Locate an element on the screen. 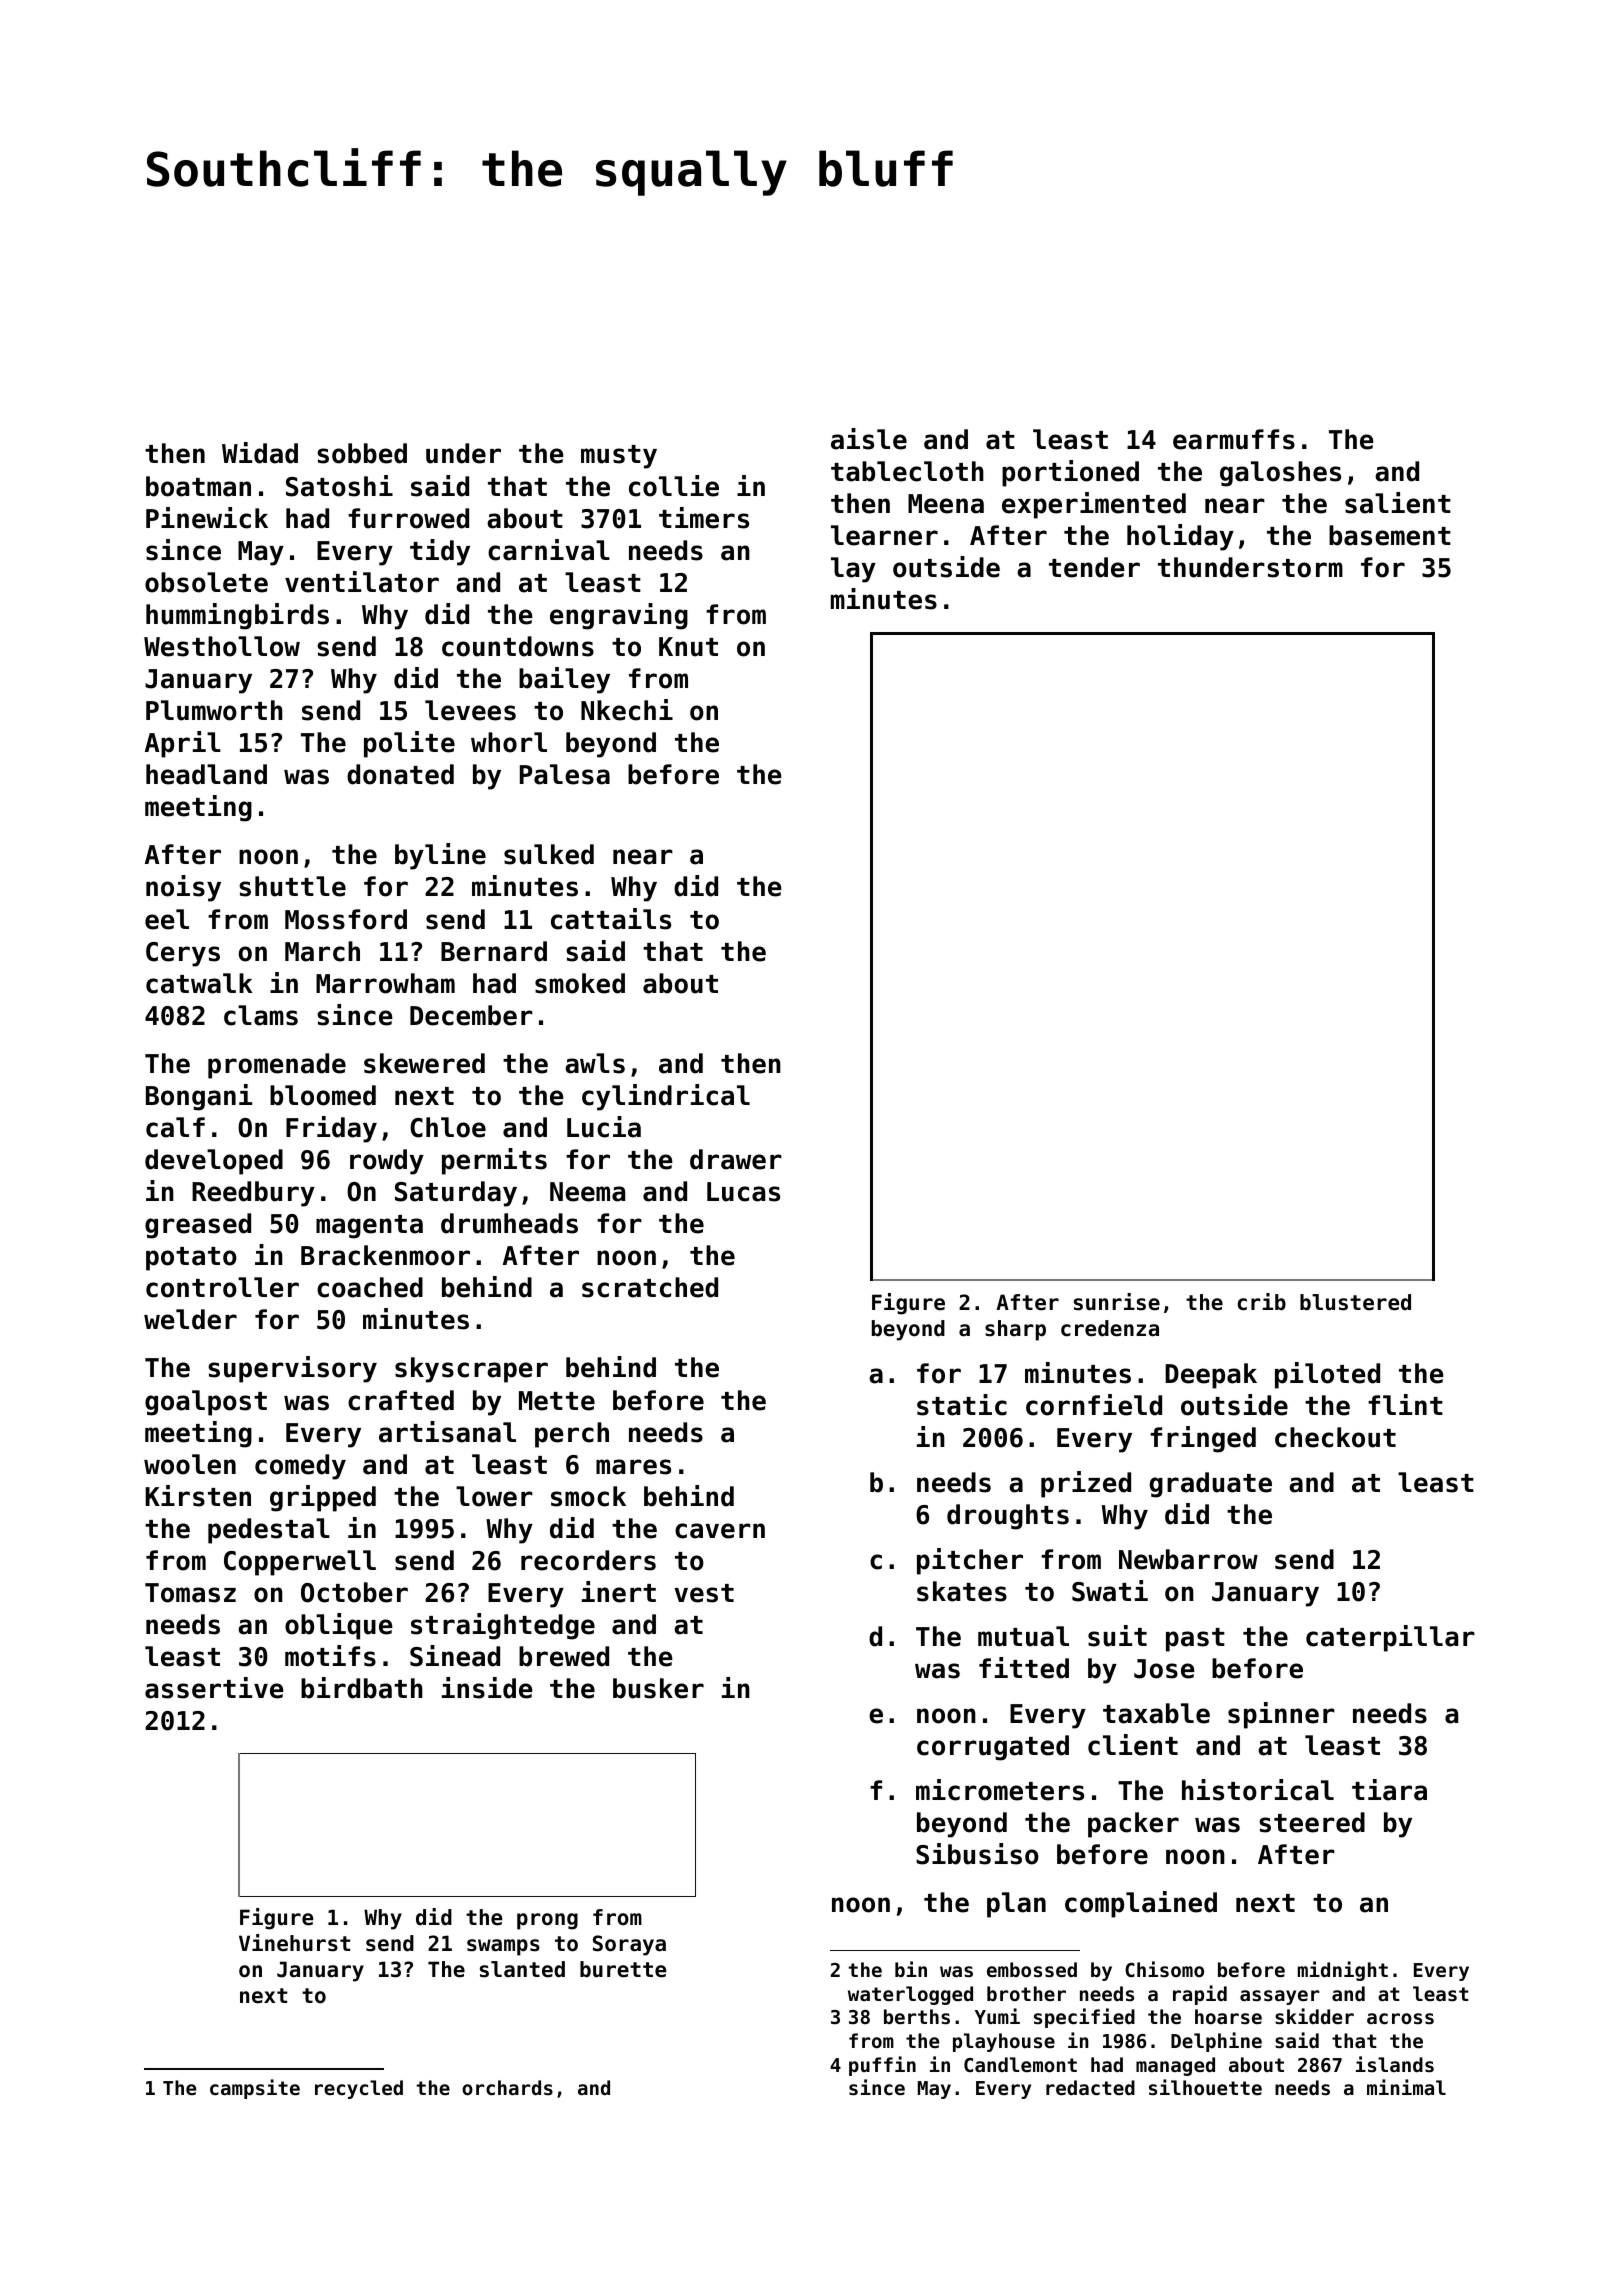 Image resolution: width=1620 pixels, height=2292 pixels. aisle is located at coordinates (869, 439).
